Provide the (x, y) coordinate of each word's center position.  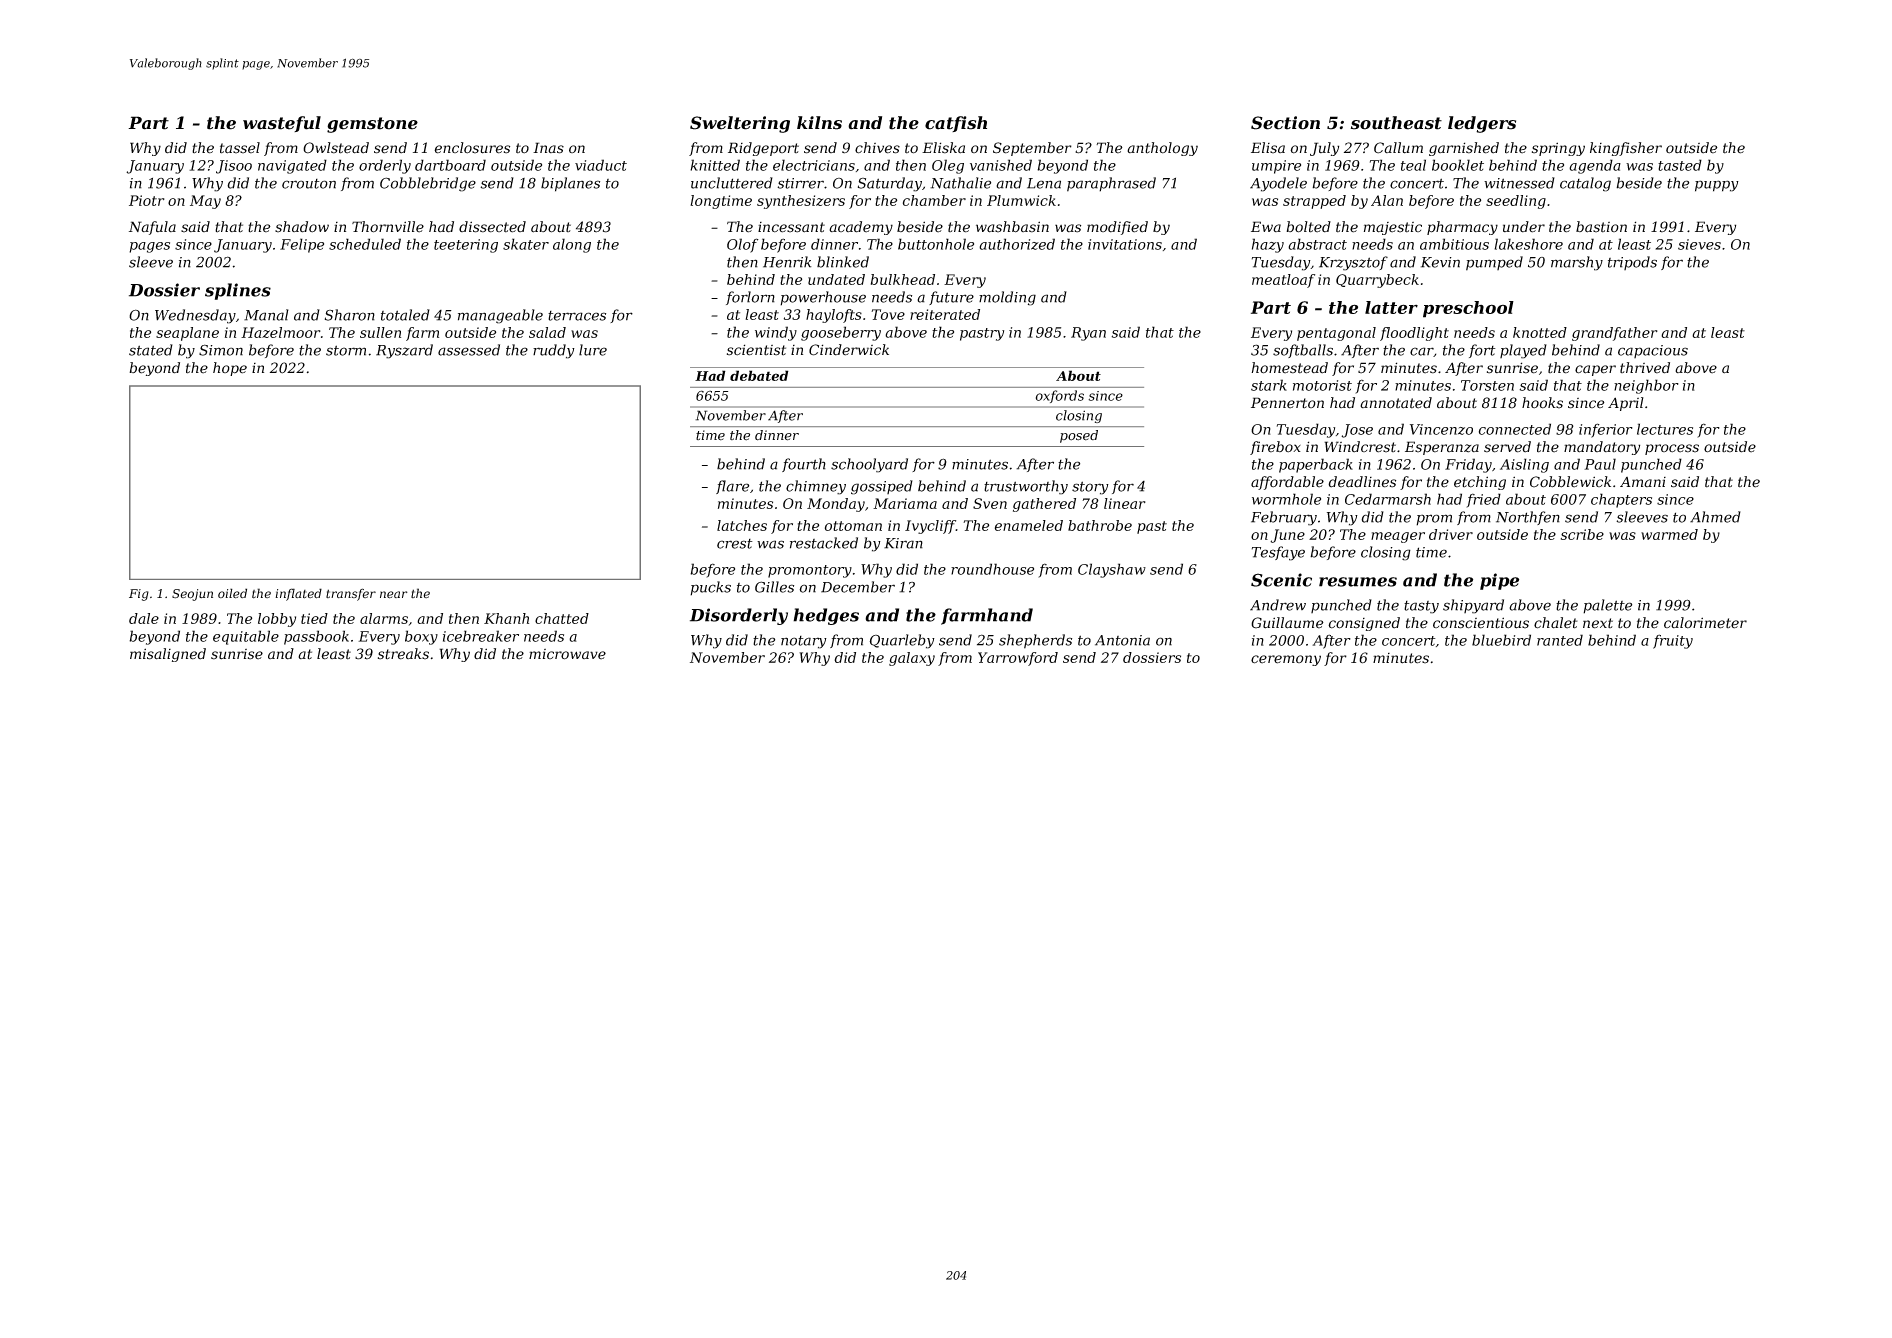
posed (1079, 436)
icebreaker (481, 636)
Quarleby (902, 641)
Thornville (388, 227)
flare (732, 487)
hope (230, 369)
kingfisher (1626, 149)
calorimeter (1705, 623)
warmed (1669, 534)
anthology (1162, 149)
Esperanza (1442, 448)
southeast (1396, 123)
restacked (824, 543)
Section (1285, 123)
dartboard (450, 165)
